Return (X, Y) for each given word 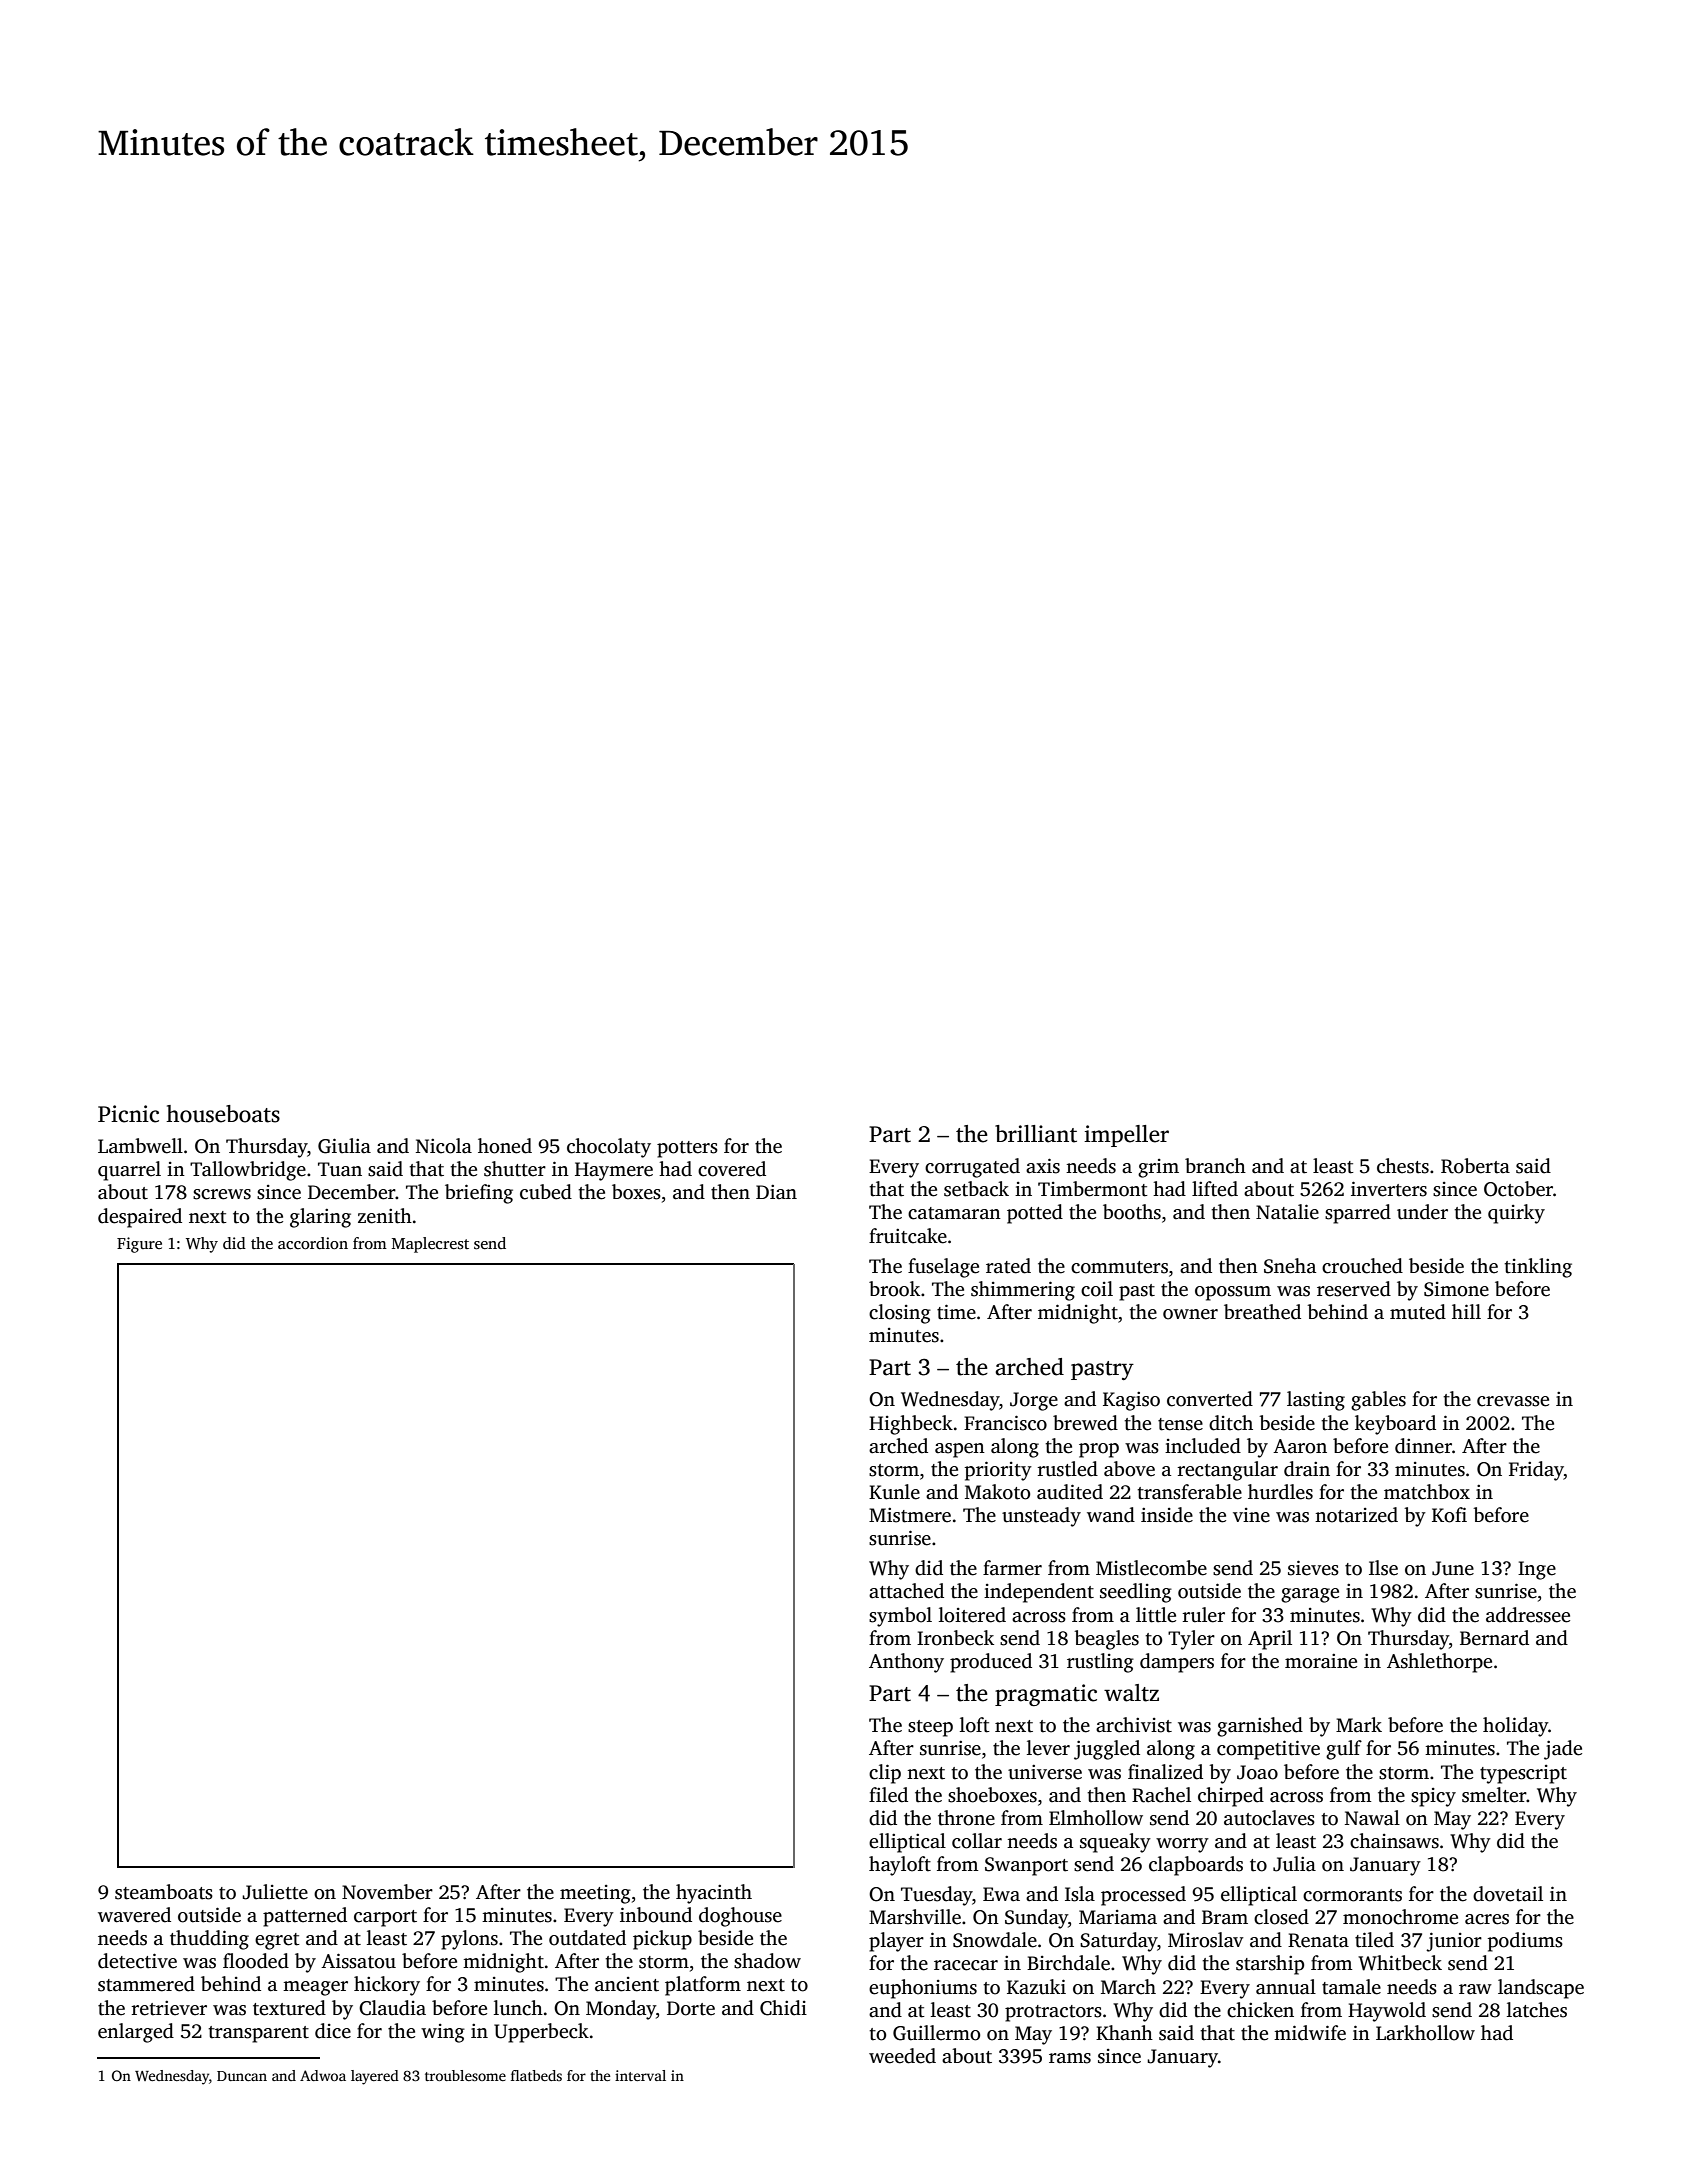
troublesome (465, 2075)
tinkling (1538, 1268)
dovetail (1508, 1894)
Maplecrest (430, 1245)
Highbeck (911, 1425)
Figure (139, 1245)
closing (900, 1314)
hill (1466, 1311)
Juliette (275, 1892)
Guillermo (936, 2033)
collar (977, 1841)
